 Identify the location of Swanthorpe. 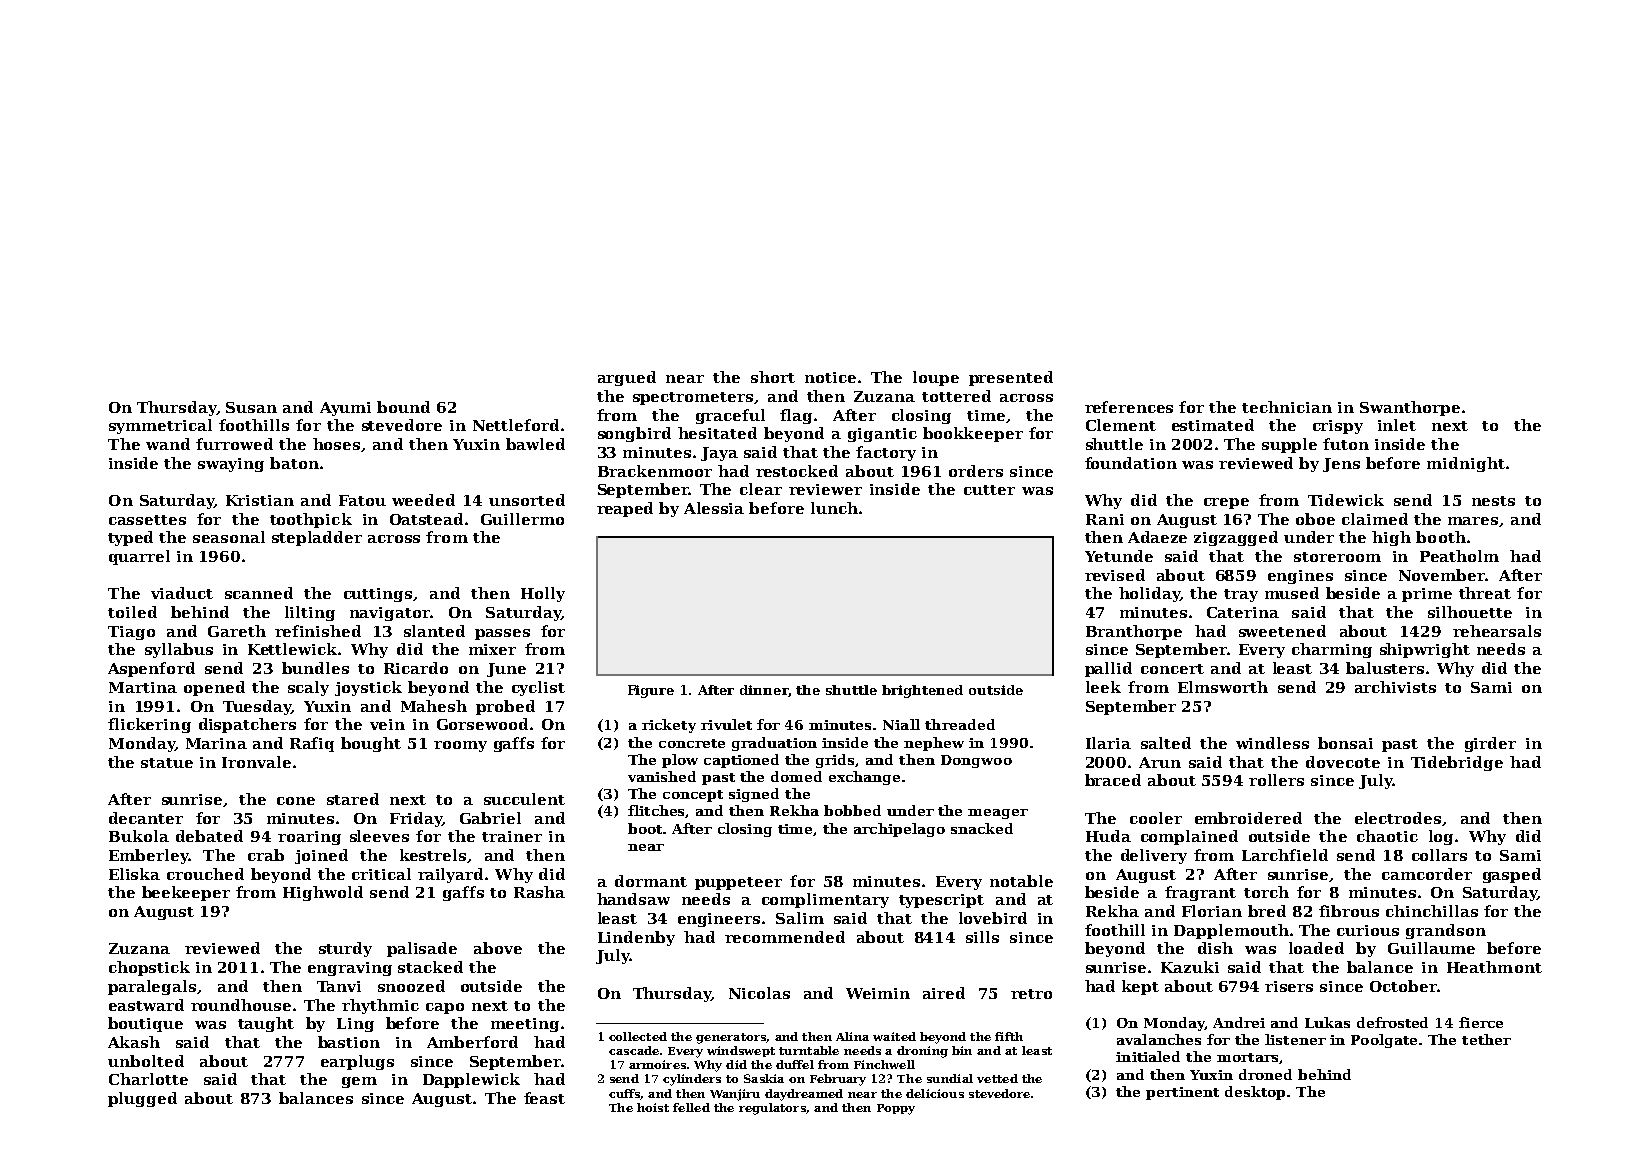
(1410, 408).
